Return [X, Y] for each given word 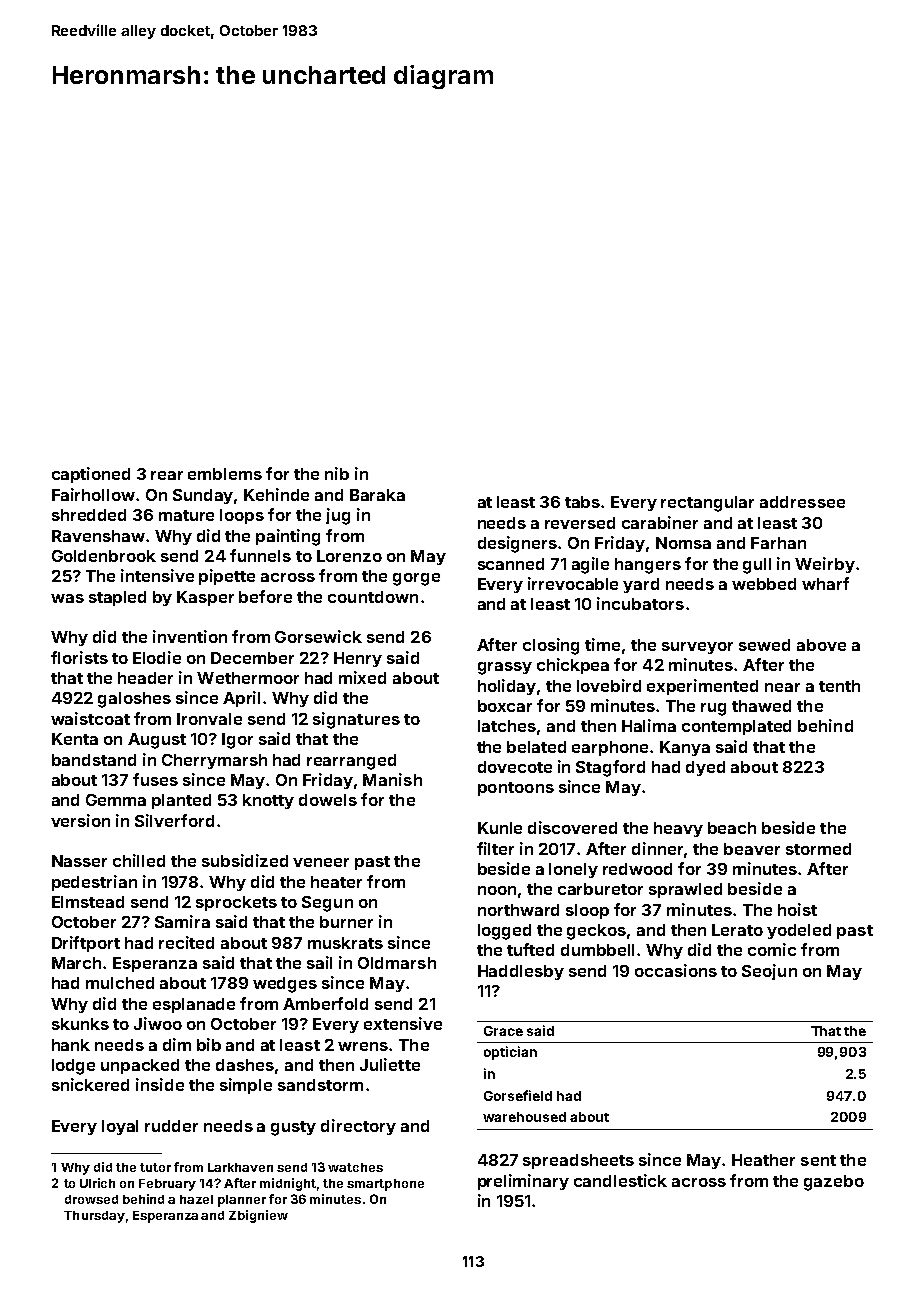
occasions [676, 970]
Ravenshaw [98, 536]
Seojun [769, 972]
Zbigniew [258, 1216]
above [821, 645]
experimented [702, 687]
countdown [373, 597]
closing [551, 646]
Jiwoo [158, 1023]
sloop [587, 911]
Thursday [94, 1217]
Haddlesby [521, 972]
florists [79, 657]
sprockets [236, 903]
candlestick [620, 1180]
